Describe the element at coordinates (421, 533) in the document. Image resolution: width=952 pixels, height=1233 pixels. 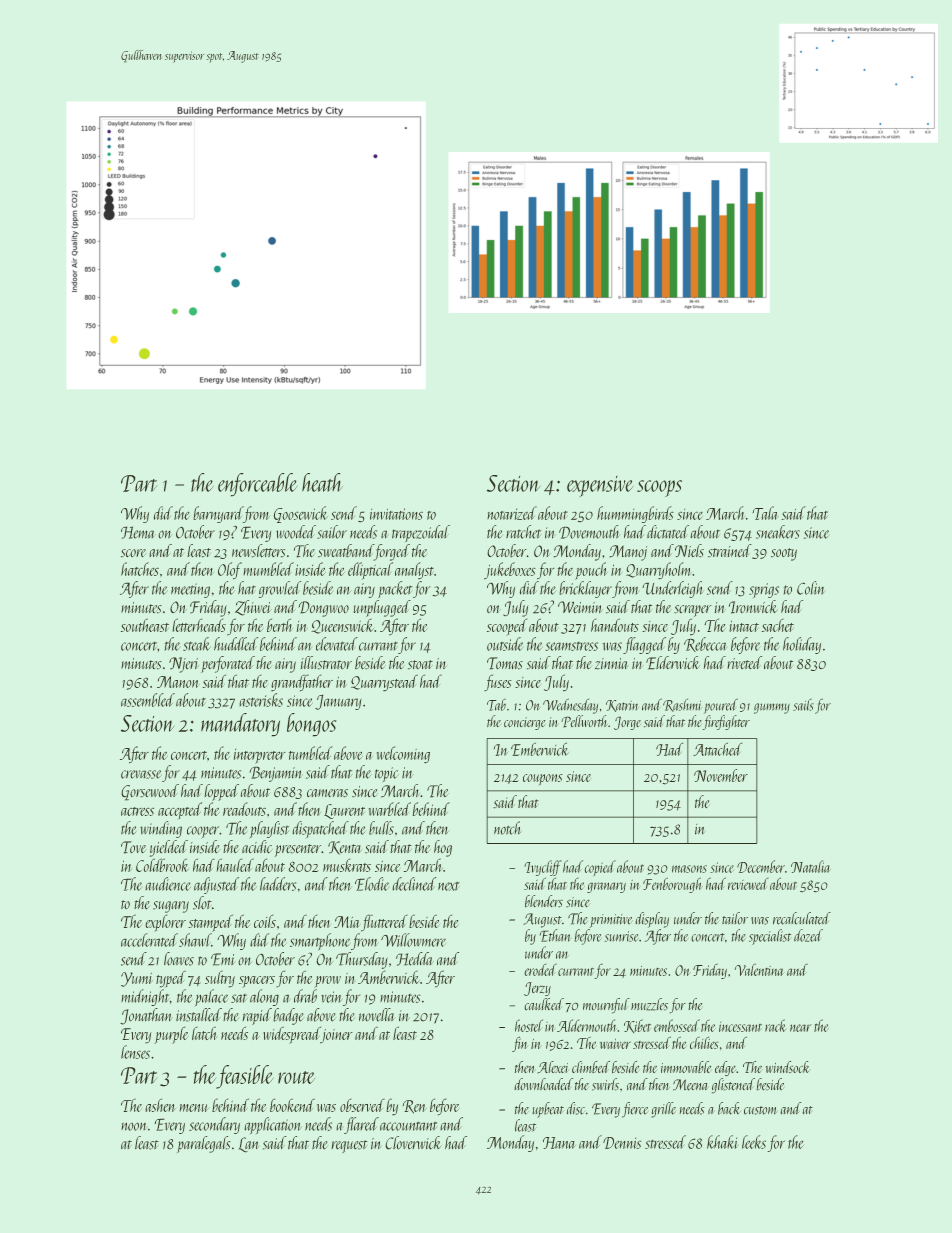
I see `trapezoidal` at that location.
